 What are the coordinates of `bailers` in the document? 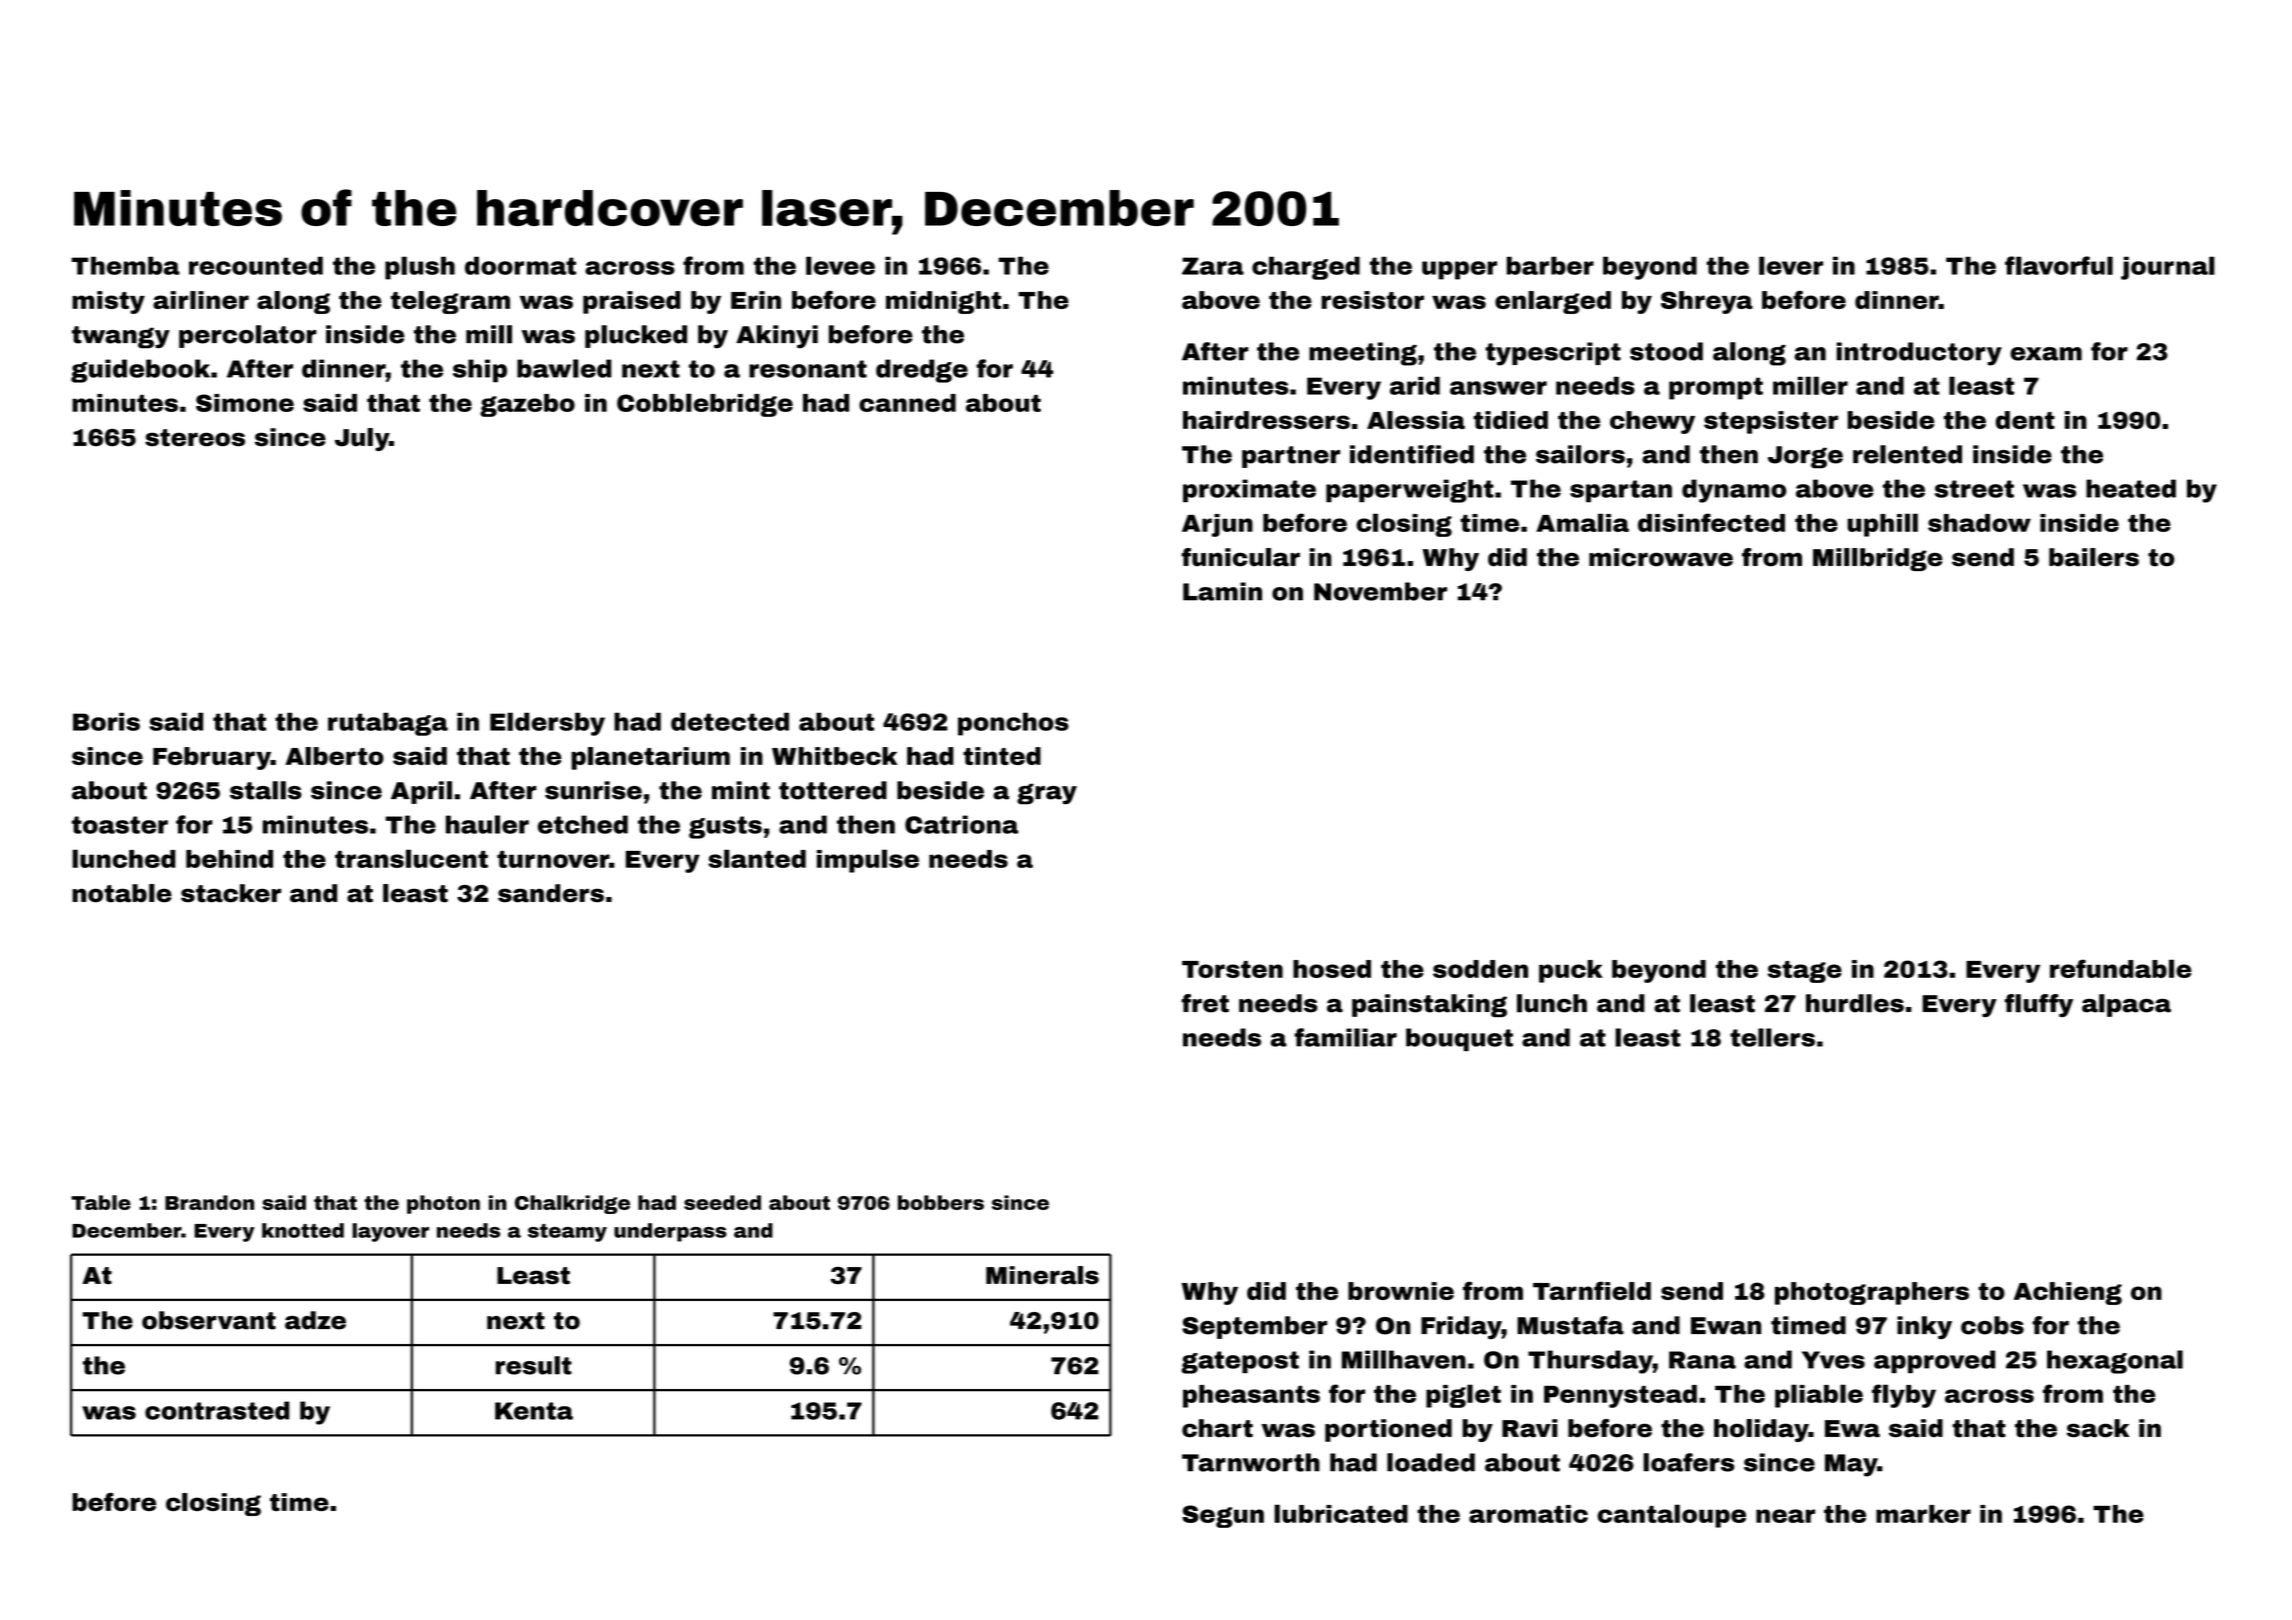 It's located at (2094, 557).
